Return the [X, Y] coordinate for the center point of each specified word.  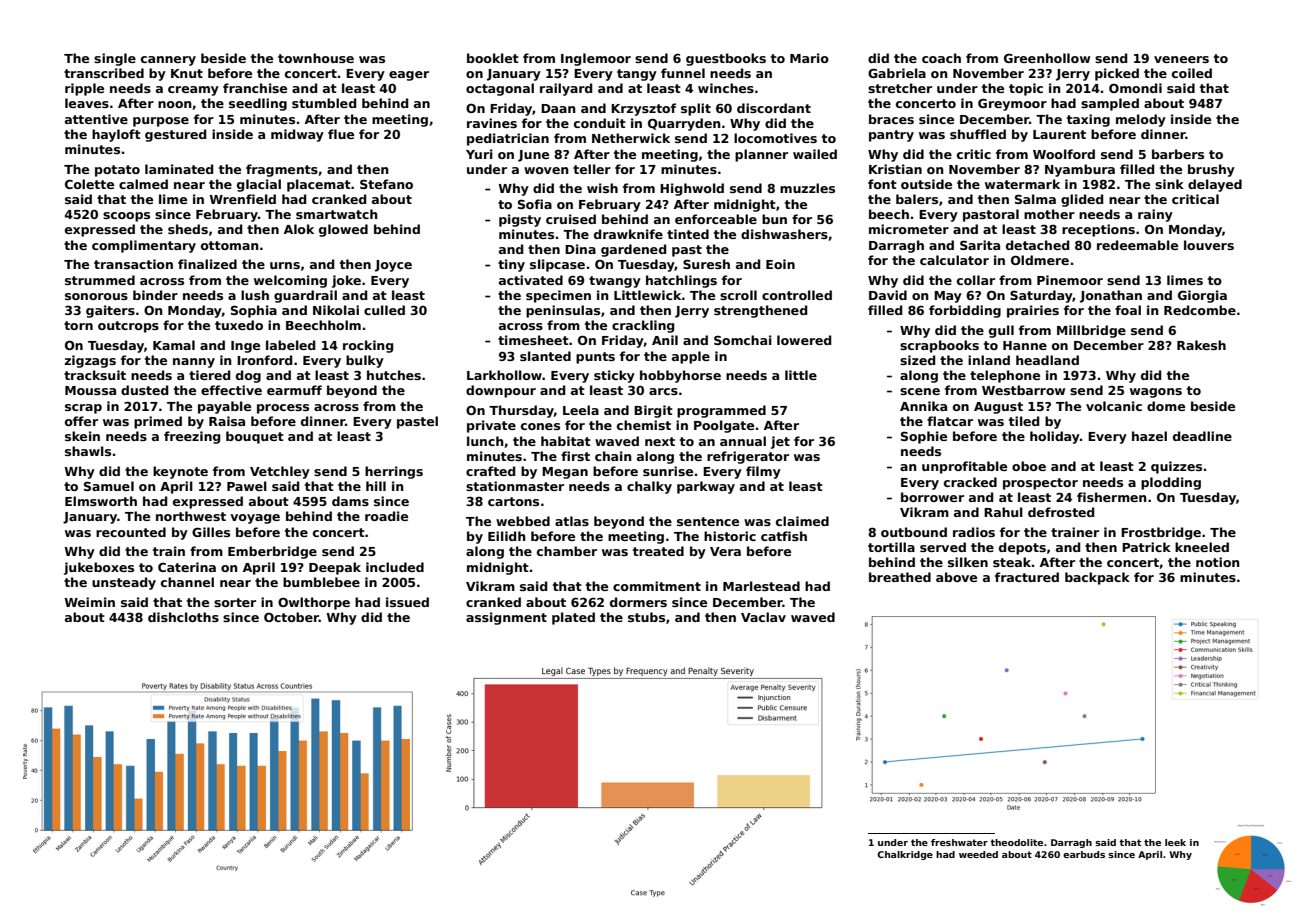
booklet [493, 58]
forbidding [965, 311]
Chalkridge [905, 855]
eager [409, 76]
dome [1166, 406]
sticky [614, 376]
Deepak [335, 568]
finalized [207, 264]
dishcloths [183, 617]
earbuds [1084, 854]
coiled [1192, 73]
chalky [649, 487]
